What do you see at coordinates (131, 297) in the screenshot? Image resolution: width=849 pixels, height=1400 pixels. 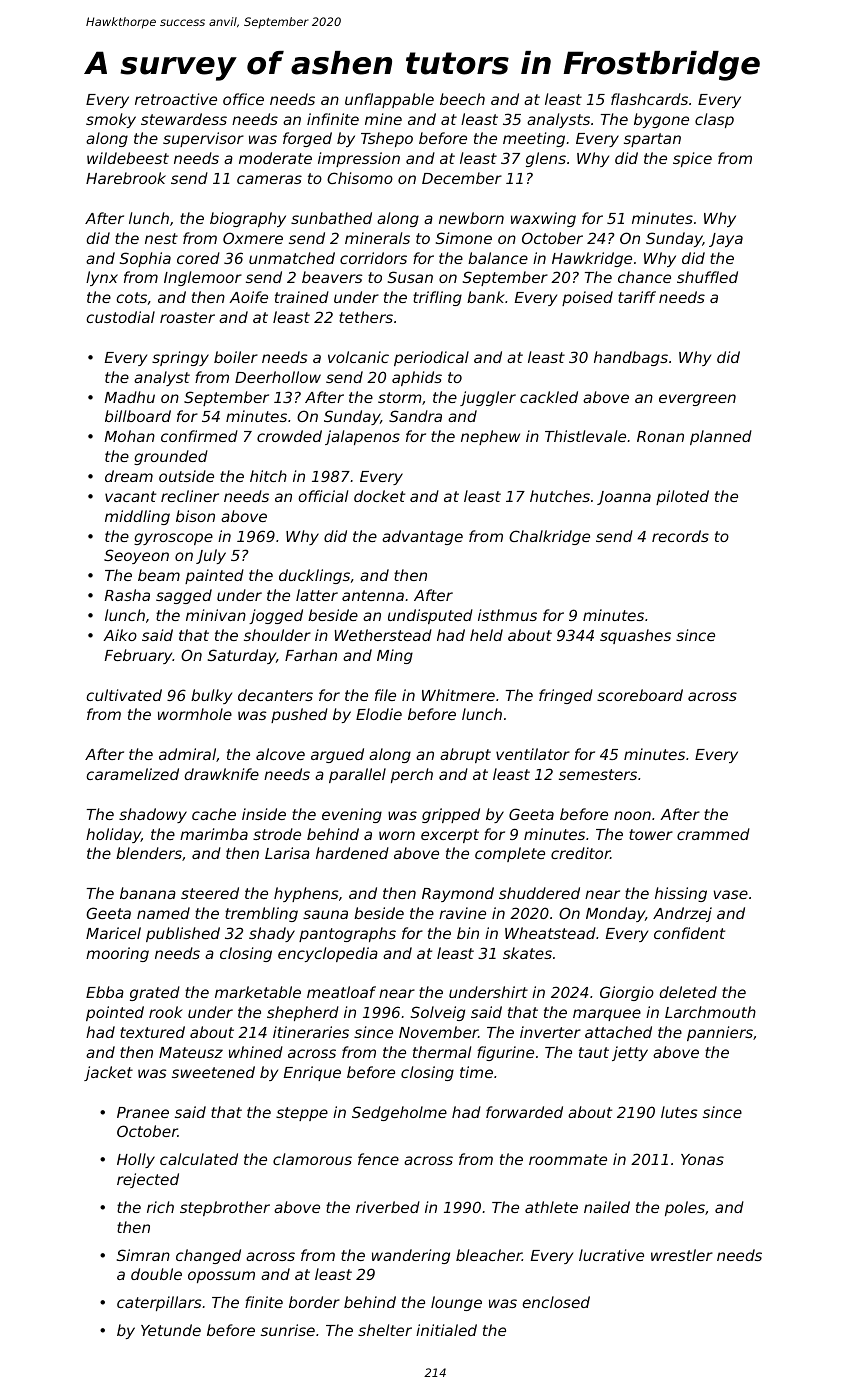 I see `cots` at bounding box center [131, 297].
